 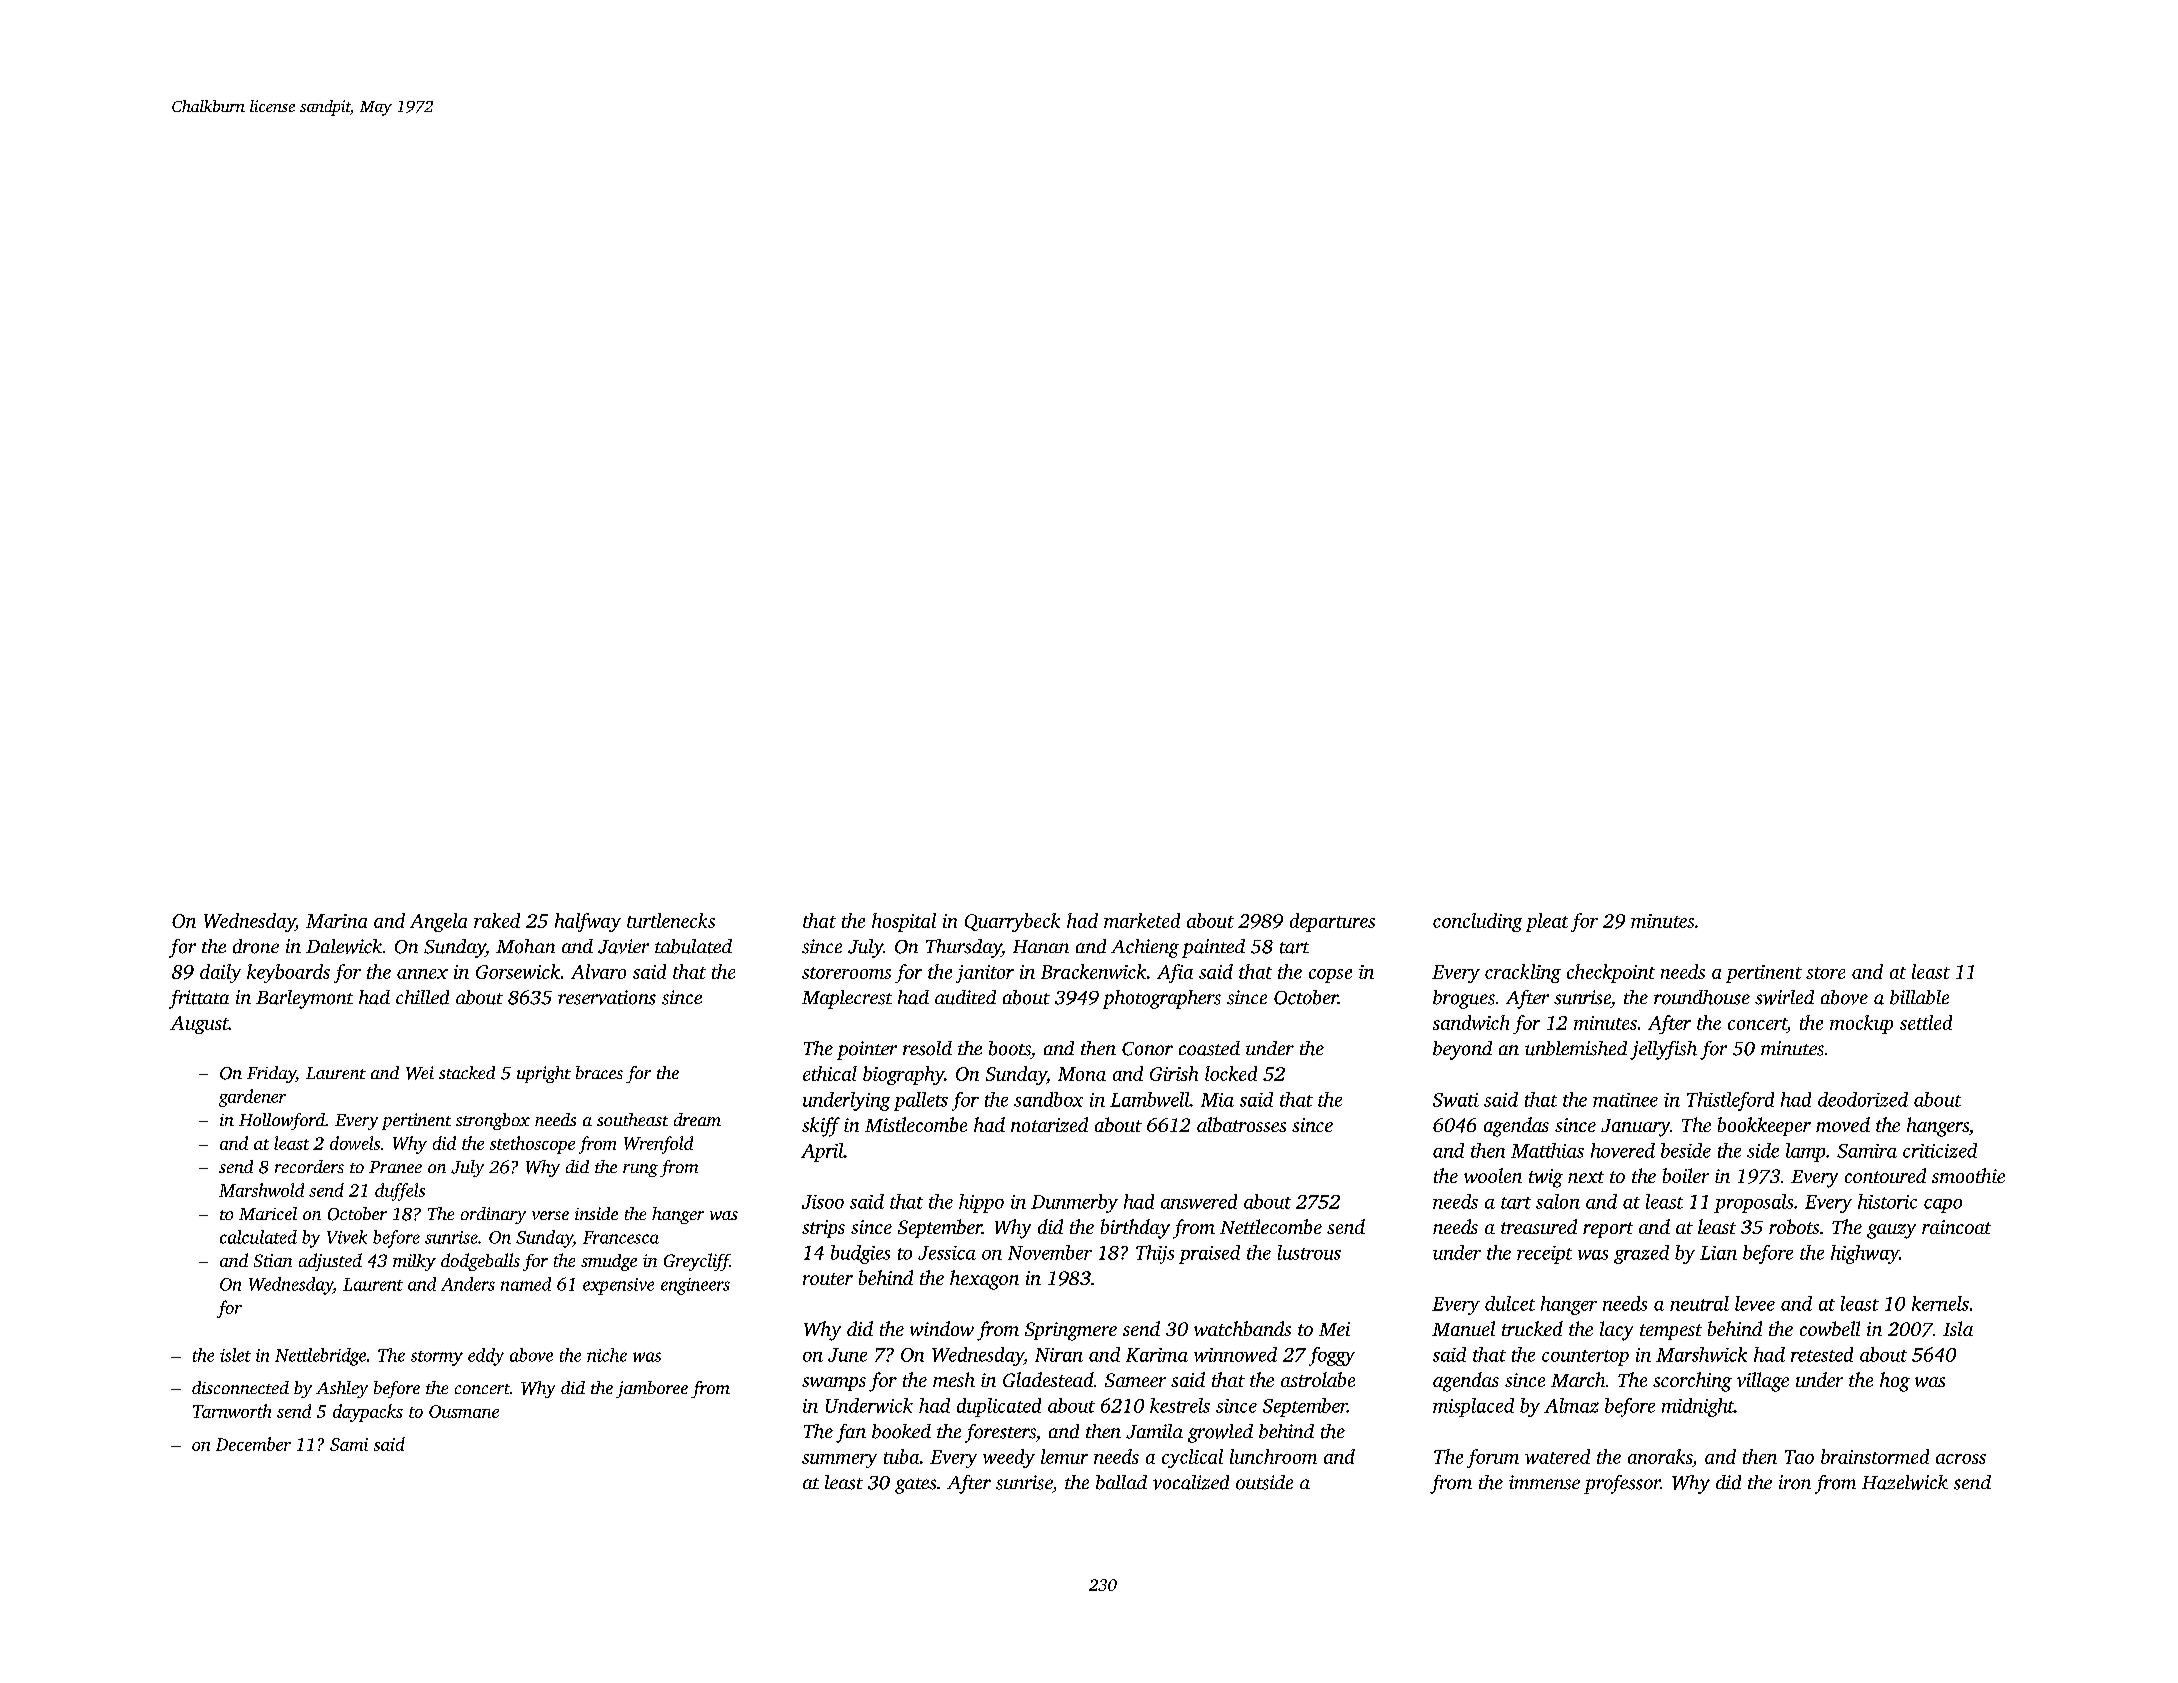 I want to click on praised, so click(x=1209, y=1254).
